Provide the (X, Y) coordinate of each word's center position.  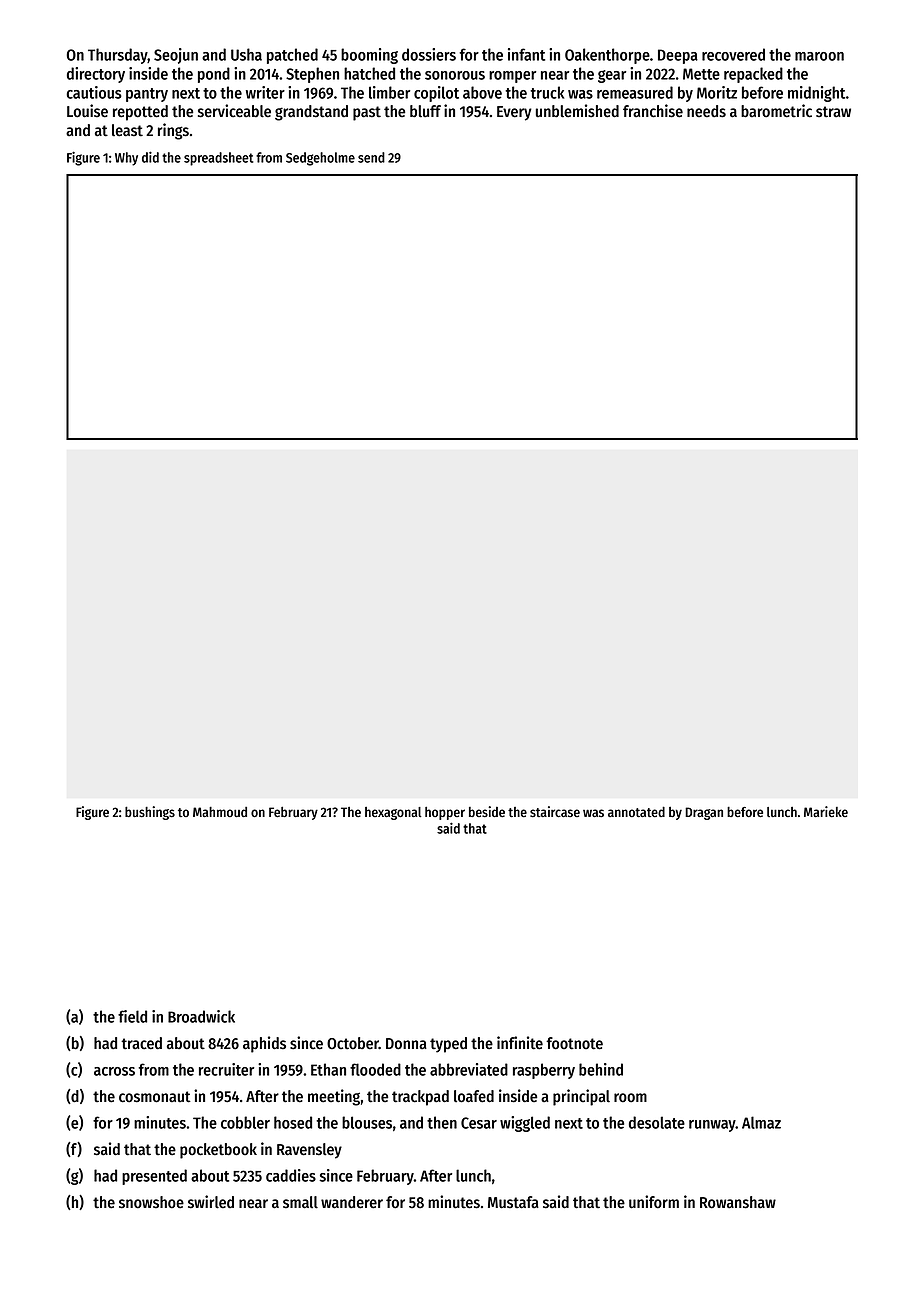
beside (487, 812)
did (150, 157)
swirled (211, 1202)
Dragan (704, 813)
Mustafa (513, 1202)
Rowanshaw (738, 1202)
